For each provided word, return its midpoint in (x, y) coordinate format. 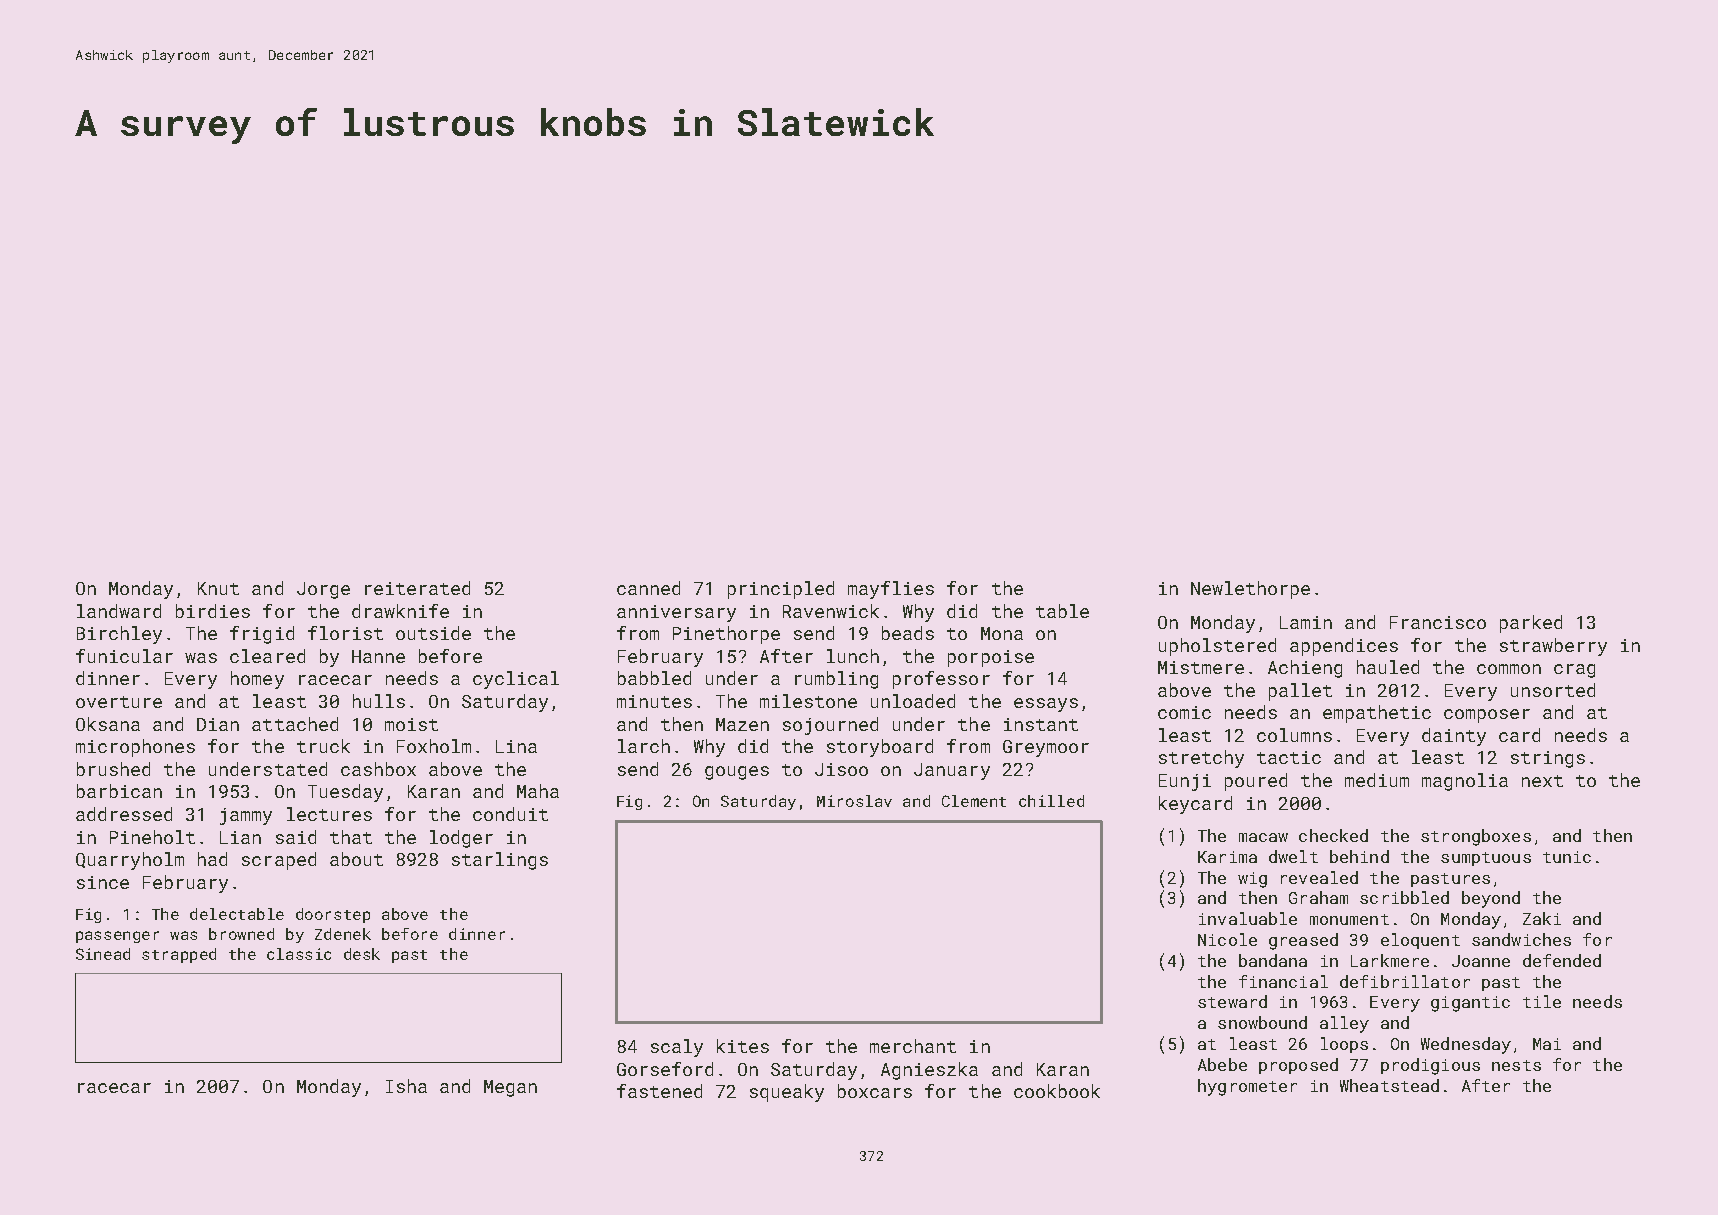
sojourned (830, 726)
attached (295, 724)
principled (781, 590)
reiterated (417, 588)
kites (743, 1046)
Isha (406, 1086)
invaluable (1248, 918)
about (356, 859)
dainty (1454, 737)
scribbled (1404, 897)
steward (1232, 1001)
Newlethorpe (1250, 590)
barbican (119, 791)
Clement (974, 801)
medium (1377, 780)
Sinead (103, 954)
